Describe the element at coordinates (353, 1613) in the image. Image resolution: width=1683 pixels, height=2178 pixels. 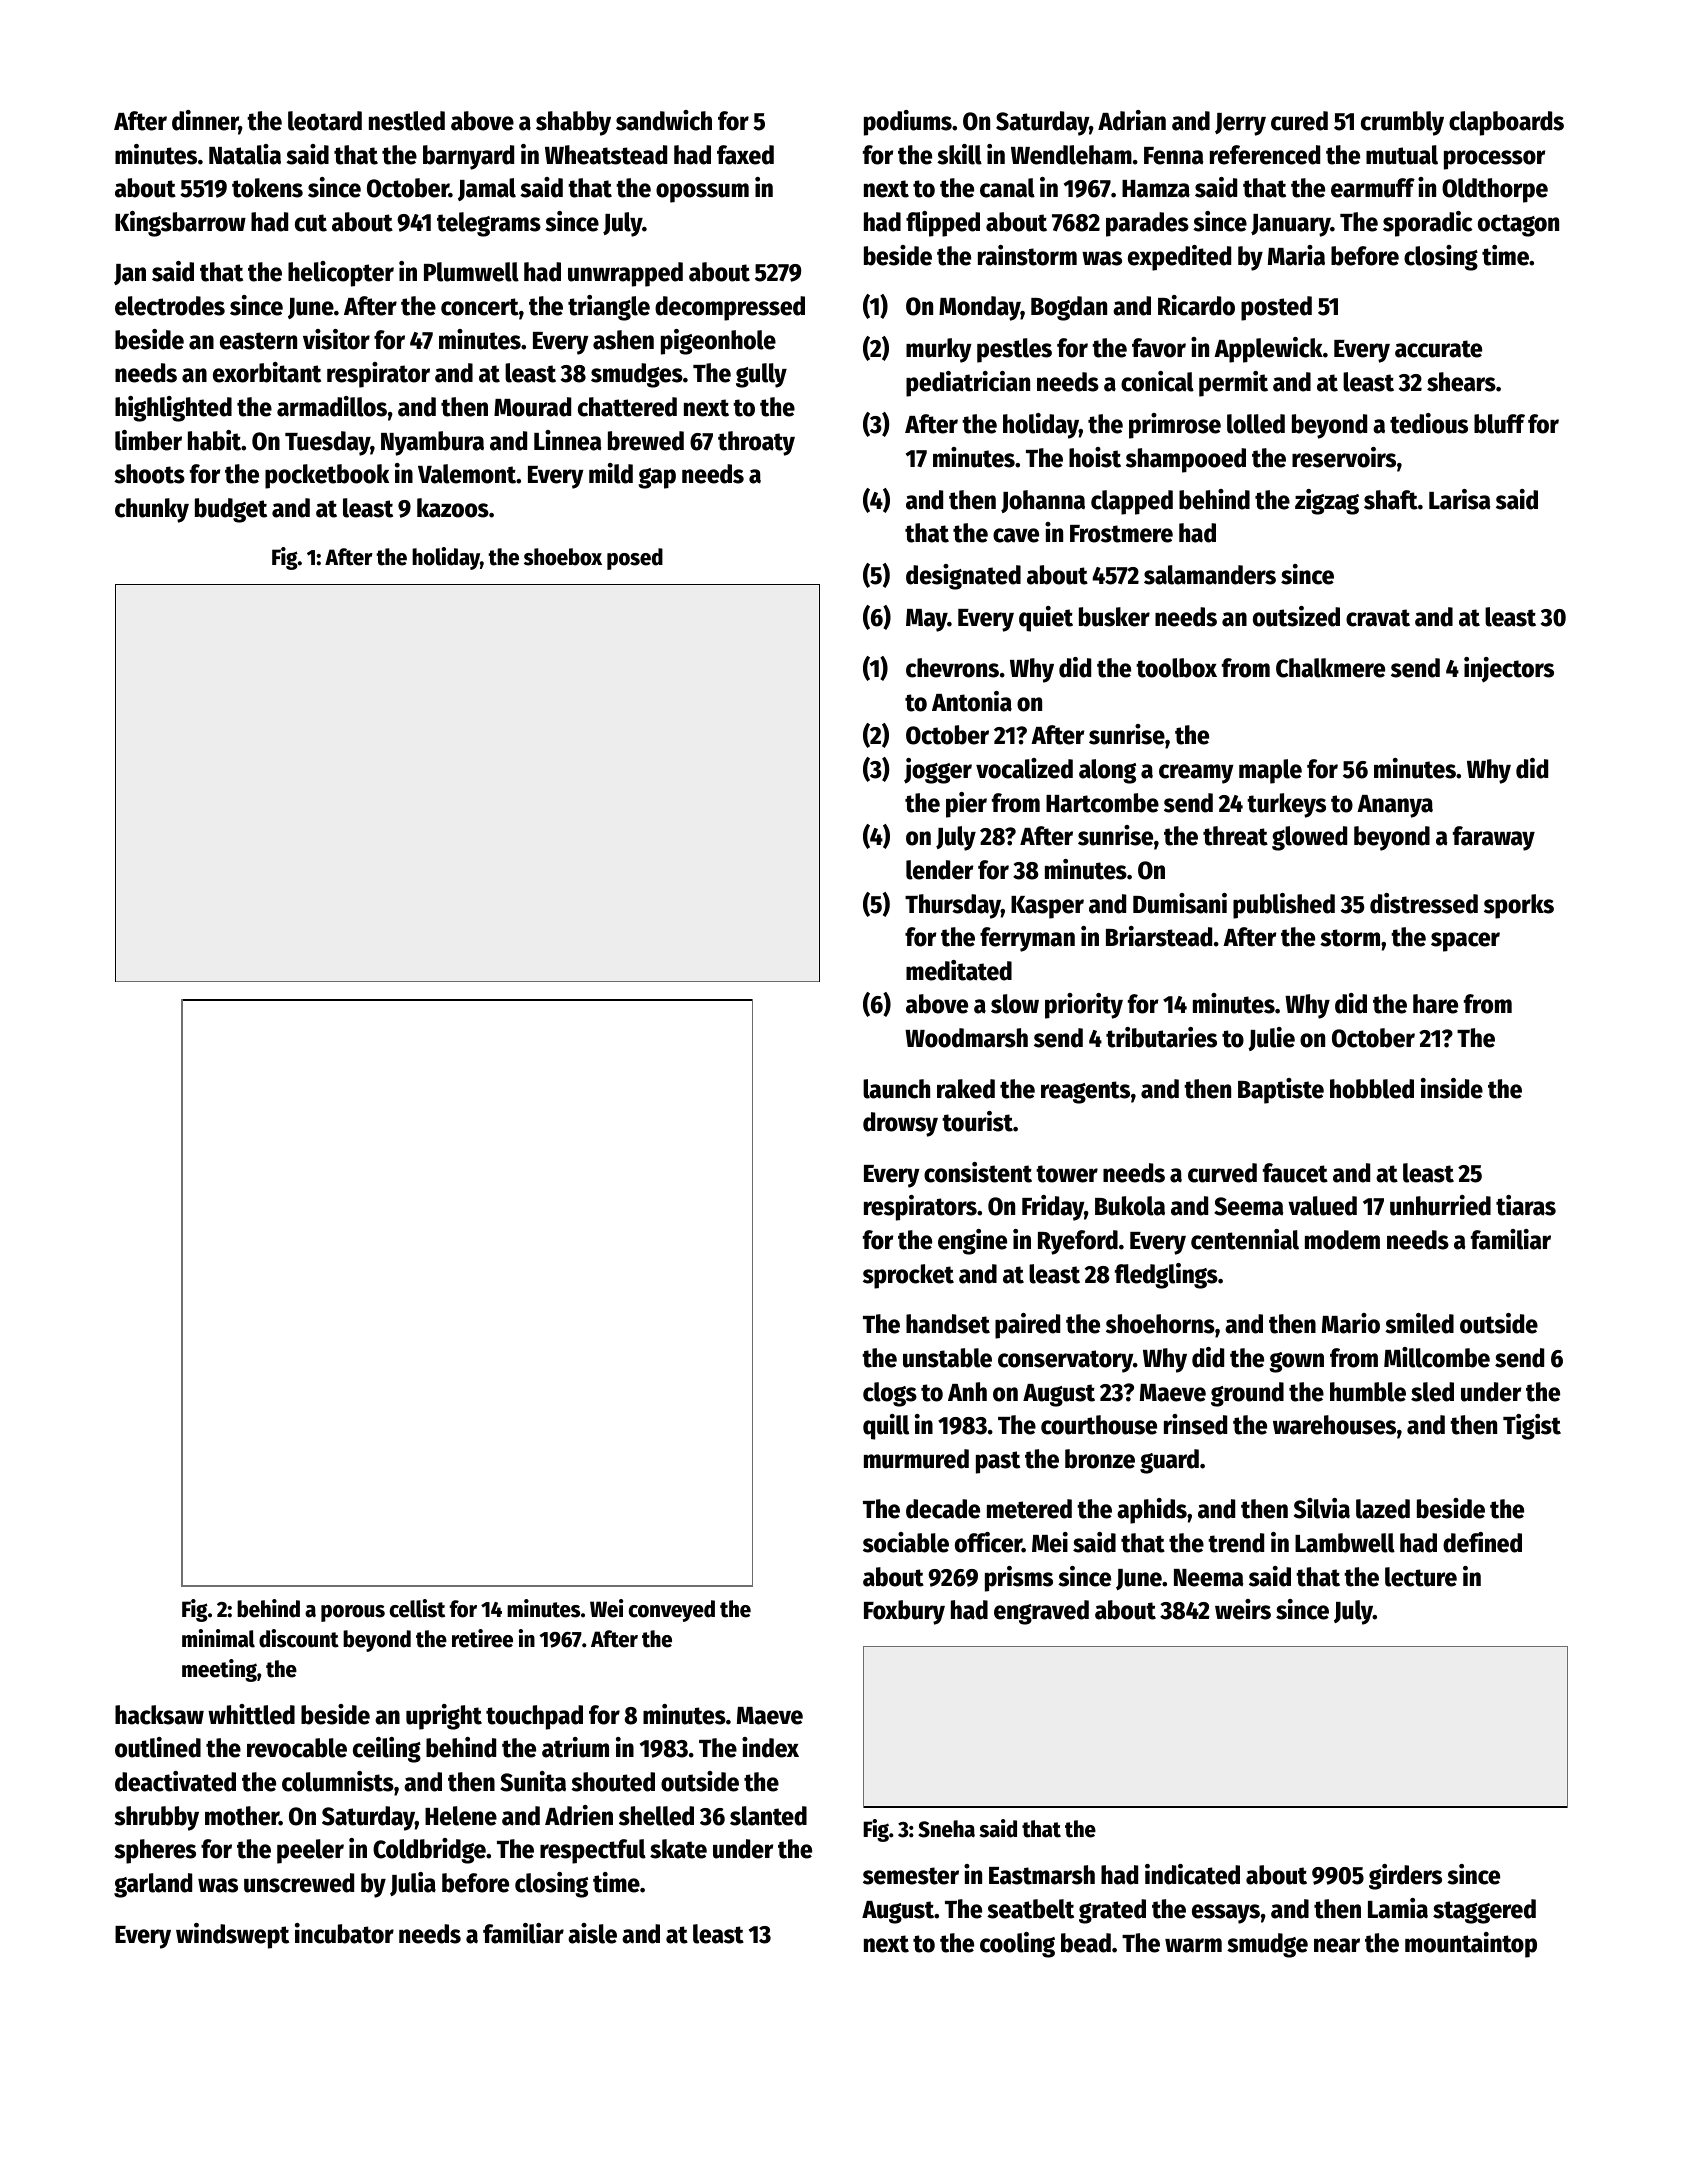
I see `porous` at that location.
